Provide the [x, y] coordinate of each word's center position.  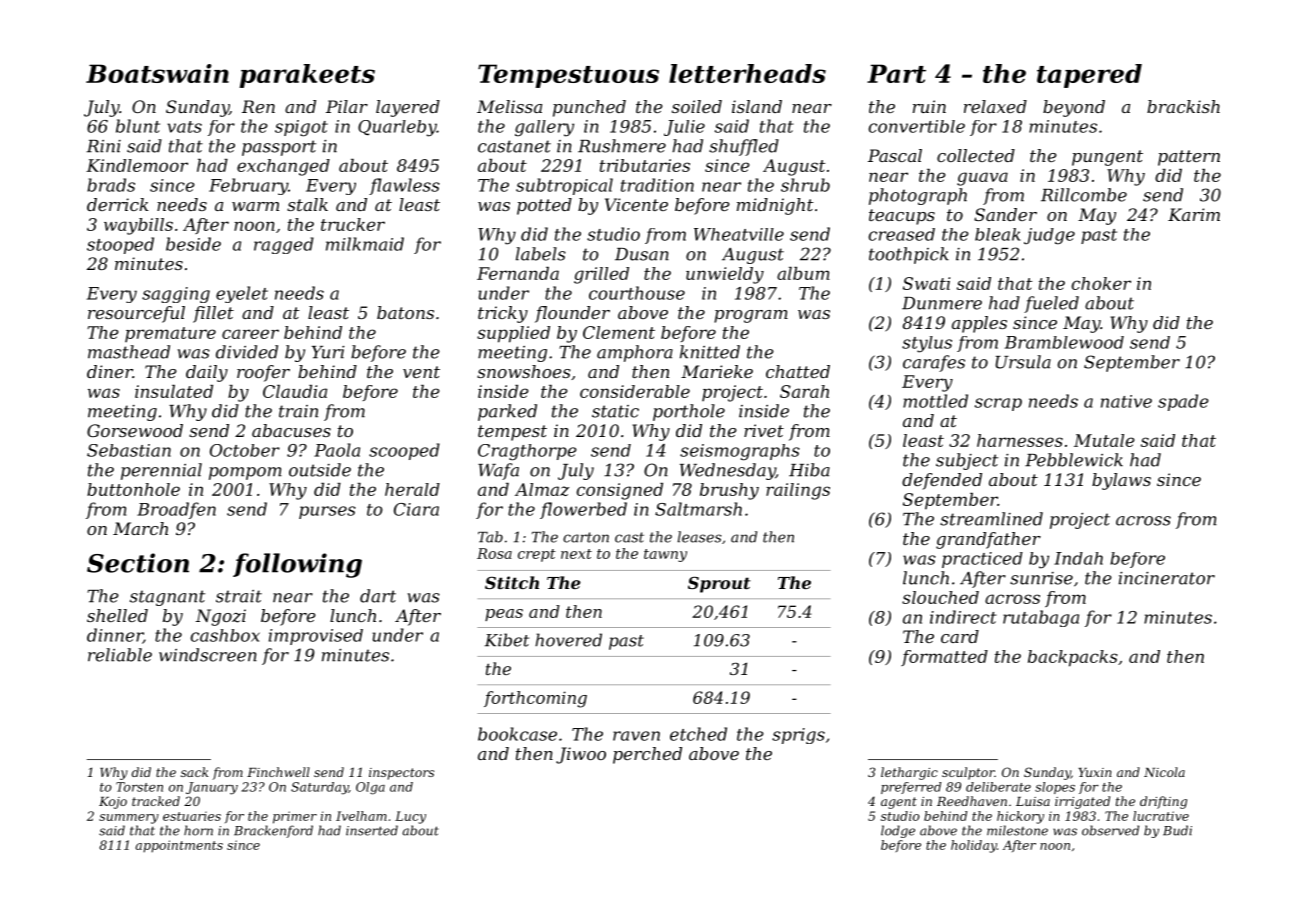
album [803, 273]
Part [896, 73]
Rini [103, 146]
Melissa [509, 106]
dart [378, 596]
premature [170, 334]
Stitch [512, 582]
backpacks [1073, 658]
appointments [179, 846]
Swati [926, 283]
